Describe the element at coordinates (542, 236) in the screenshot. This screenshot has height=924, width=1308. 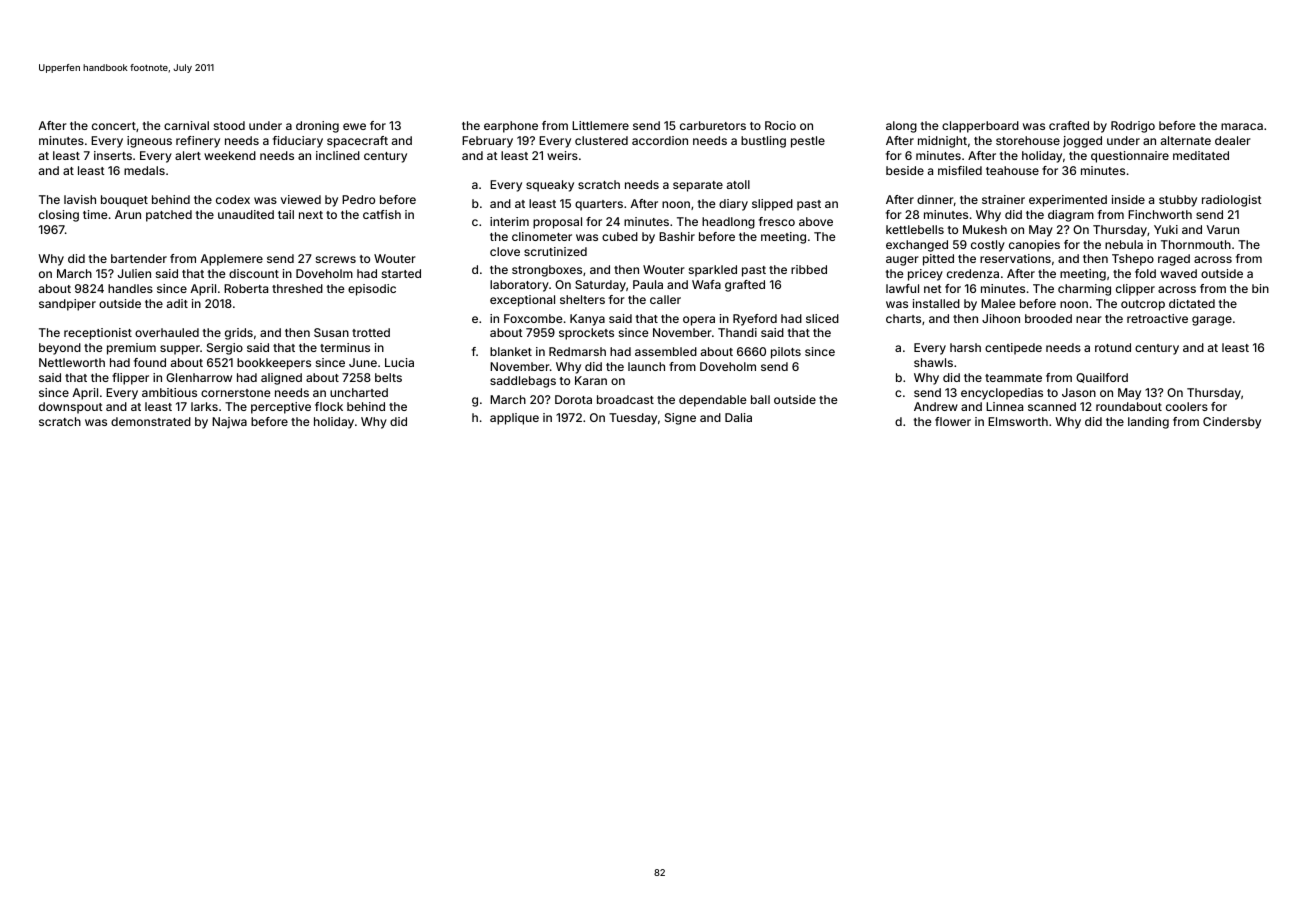
I see `clinometer` at that location.
